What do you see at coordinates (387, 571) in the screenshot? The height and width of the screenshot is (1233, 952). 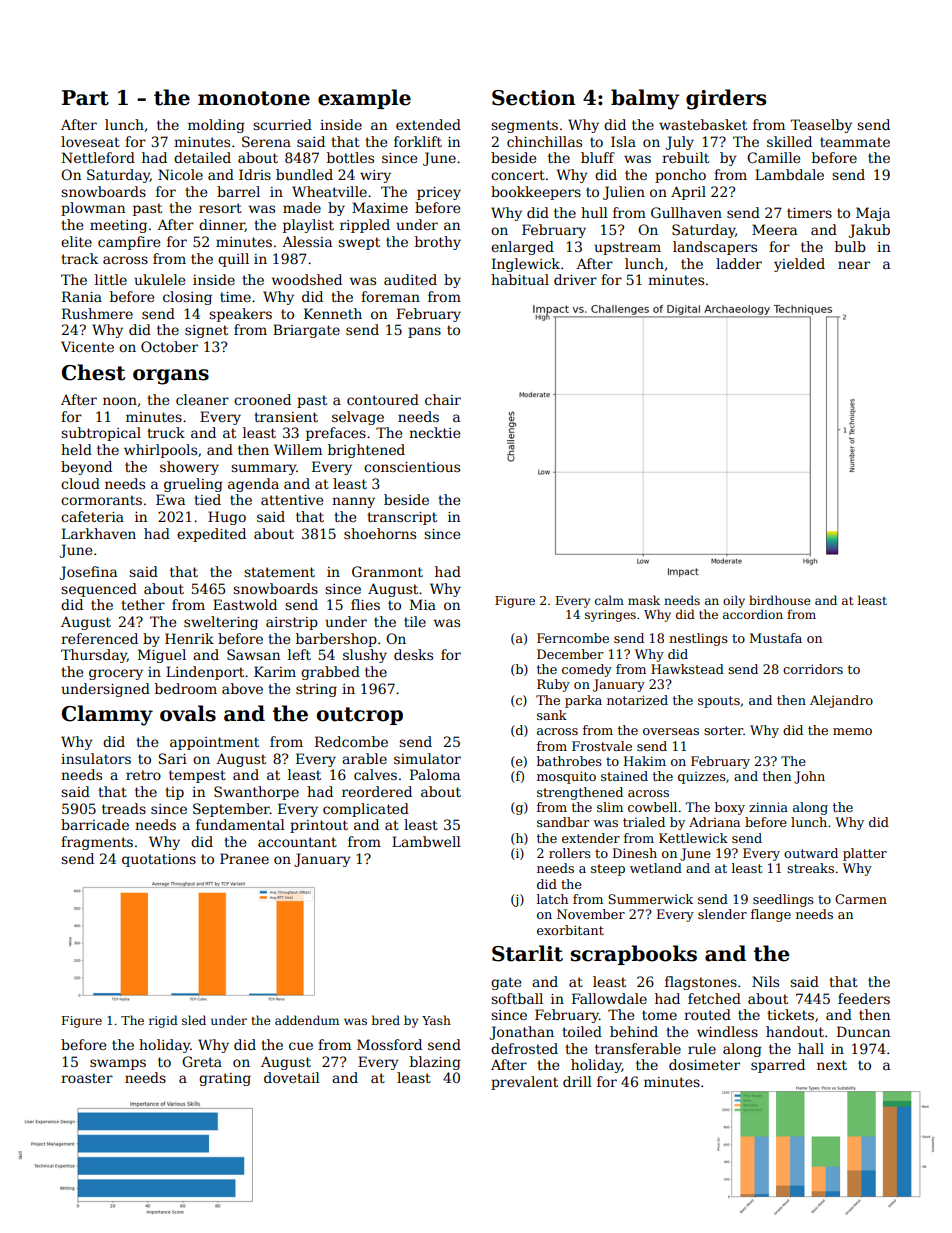 I see `Granmont` at bounding box center [387, 571].
